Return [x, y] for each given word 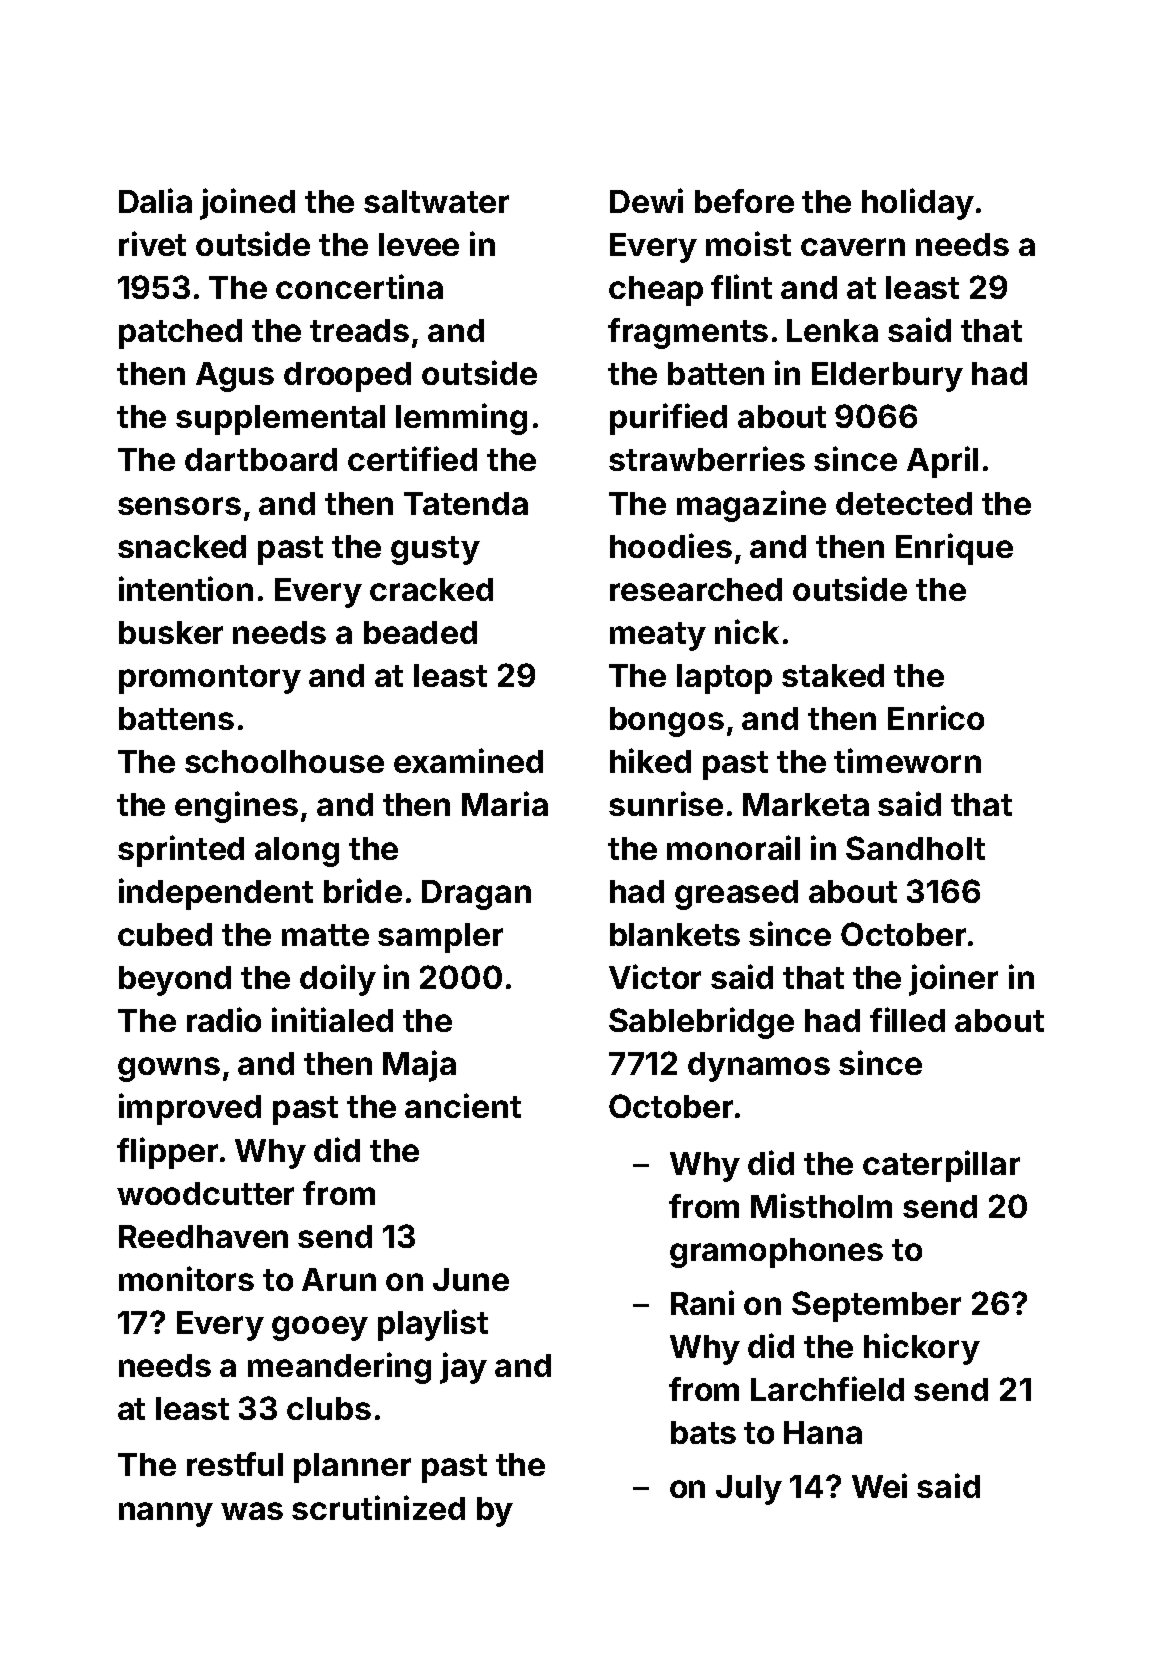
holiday [918, 204]
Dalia [155, 200]
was [252, 1511]
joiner [953, 980]
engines [236, 807]
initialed [332, 1019]
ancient [463, 1105]
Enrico [936, 717]
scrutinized [378, 1507]
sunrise [666, 803]
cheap [656, 291]
